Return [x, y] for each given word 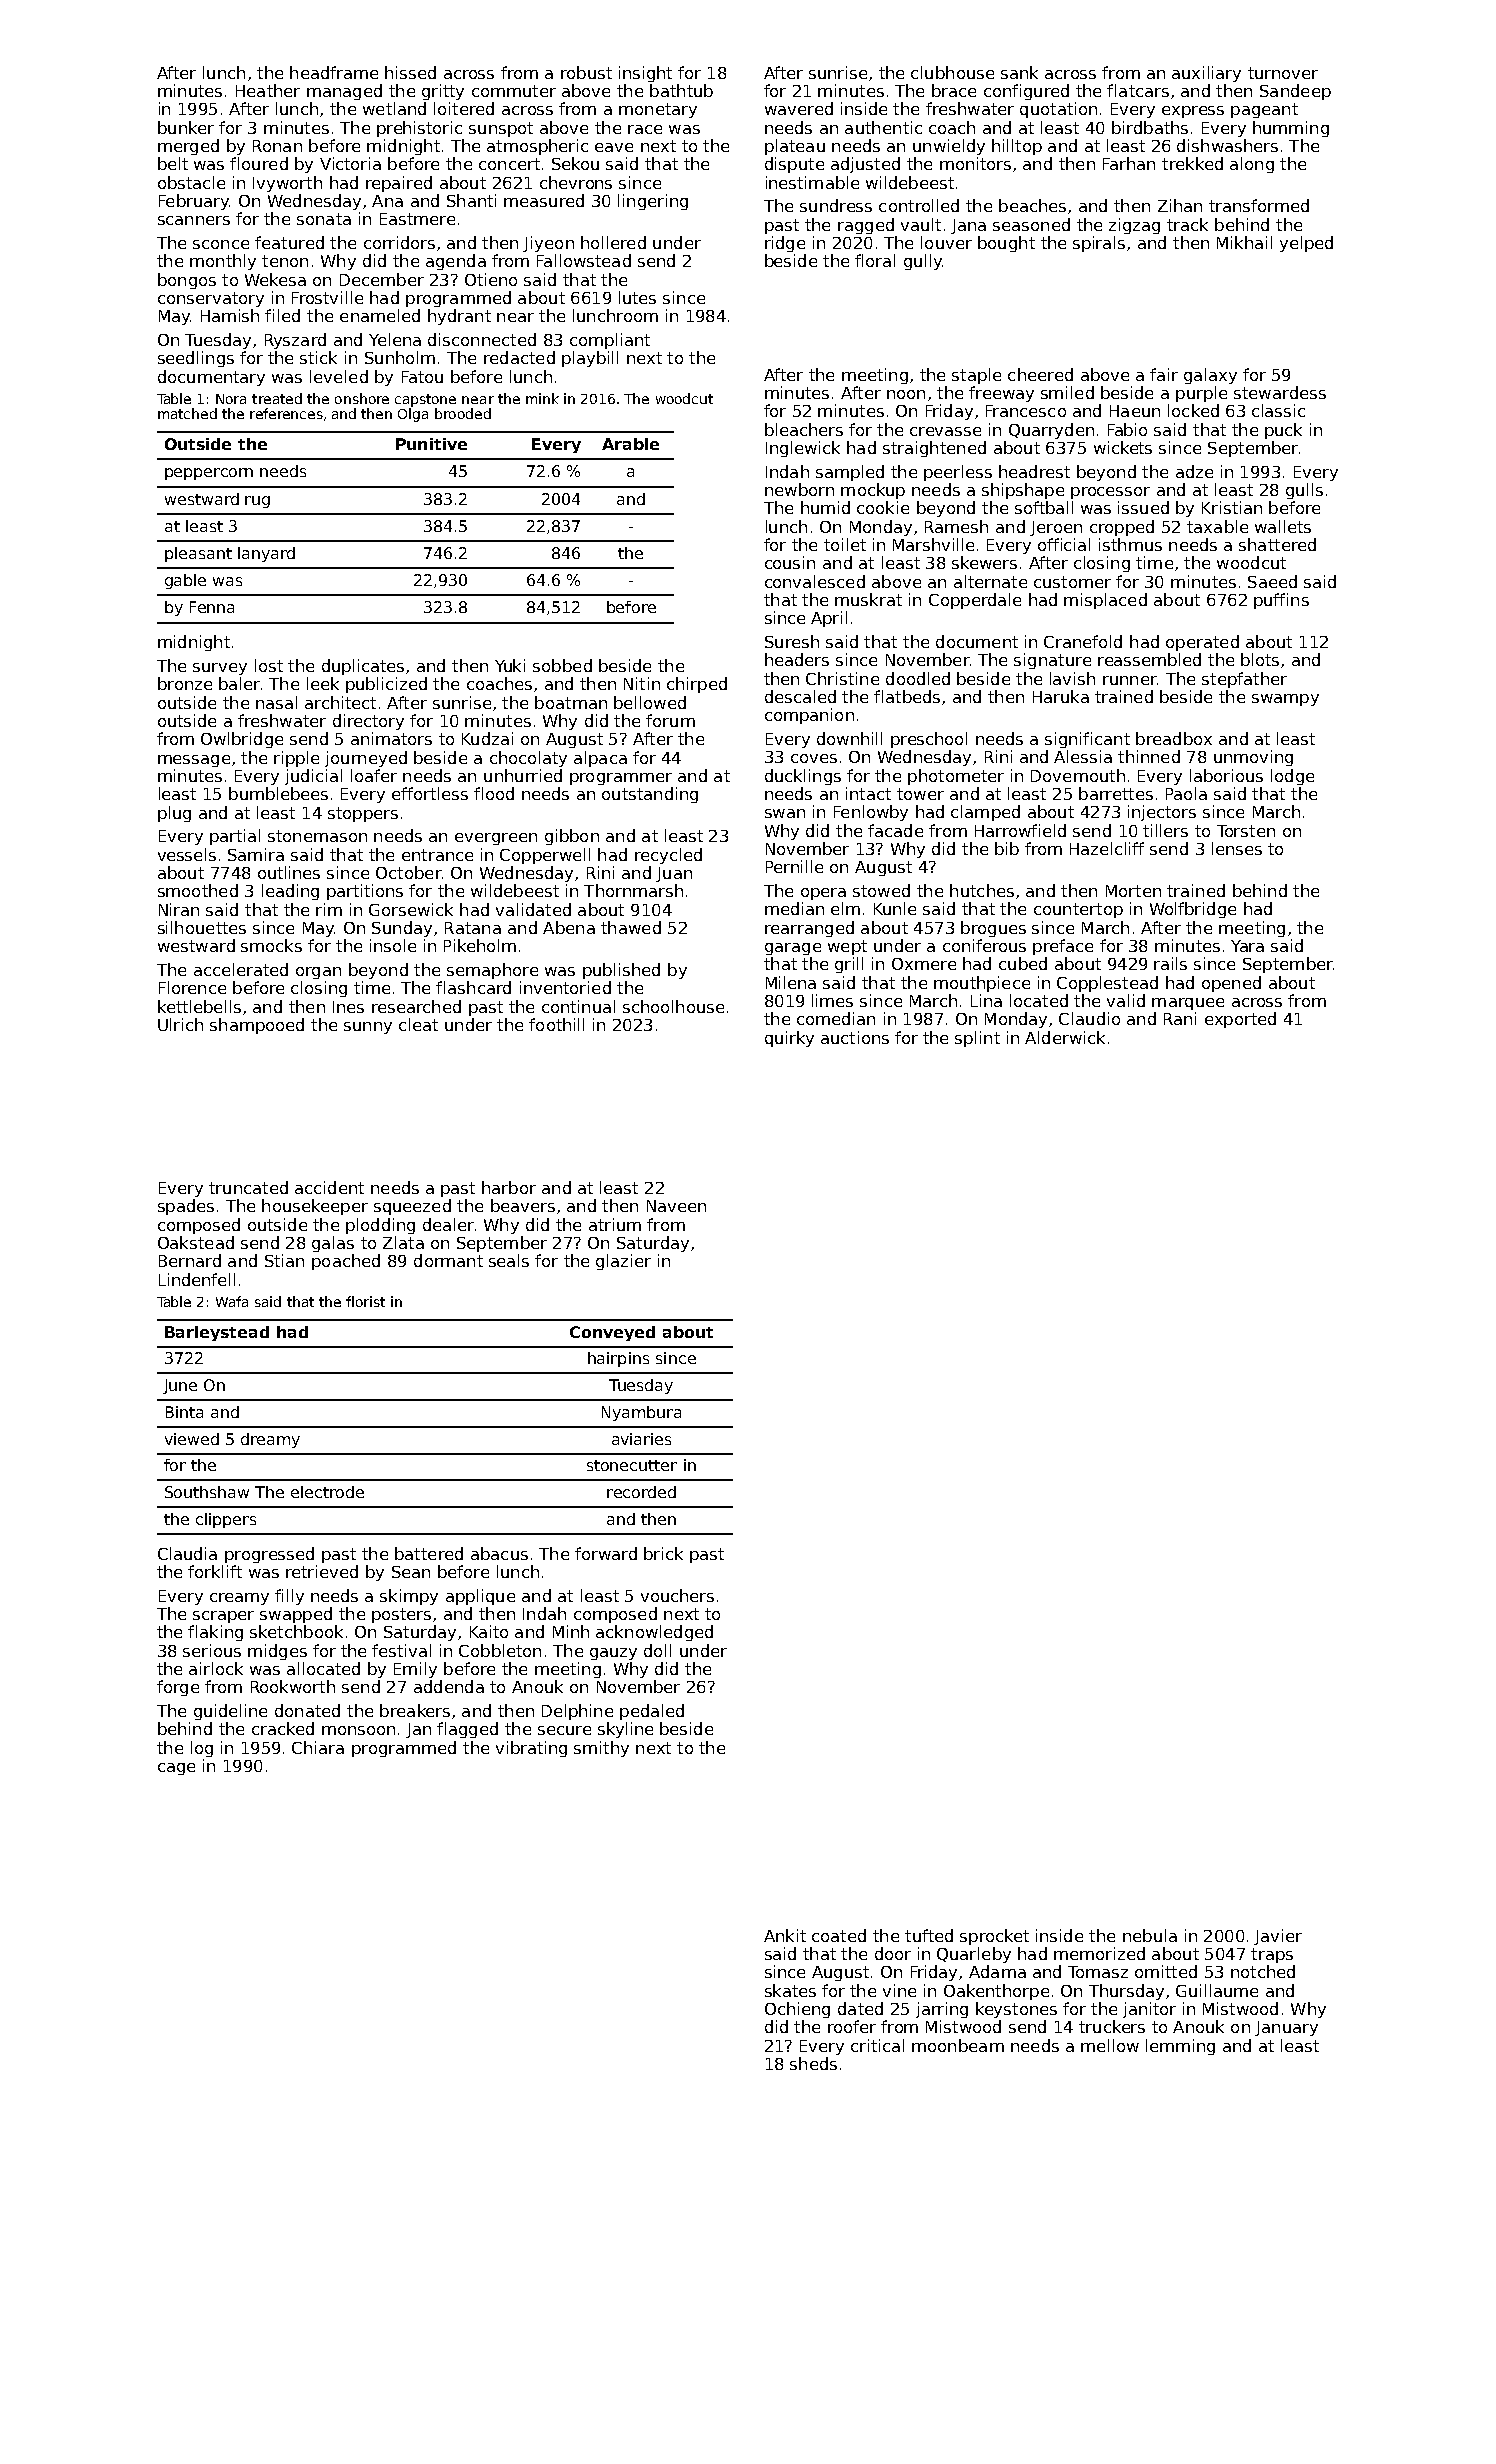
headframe [334, 72]
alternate [990, 581]
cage [176, 1769]
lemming [1180, 2047]
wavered [799, 108]
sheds [813, 2063]
